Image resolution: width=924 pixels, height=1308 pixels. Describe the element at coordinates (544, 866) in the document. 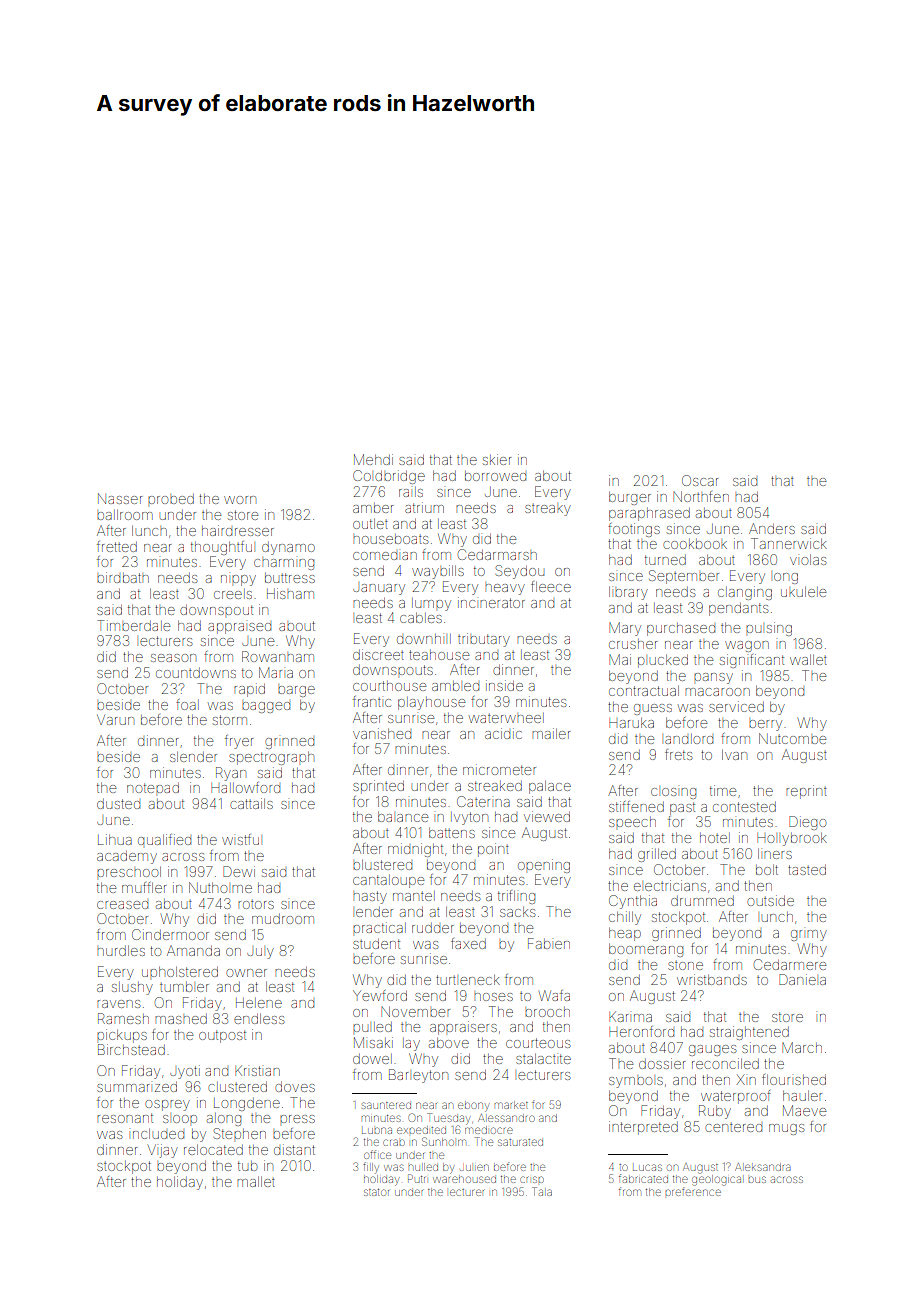

I see `opening` at that location.
